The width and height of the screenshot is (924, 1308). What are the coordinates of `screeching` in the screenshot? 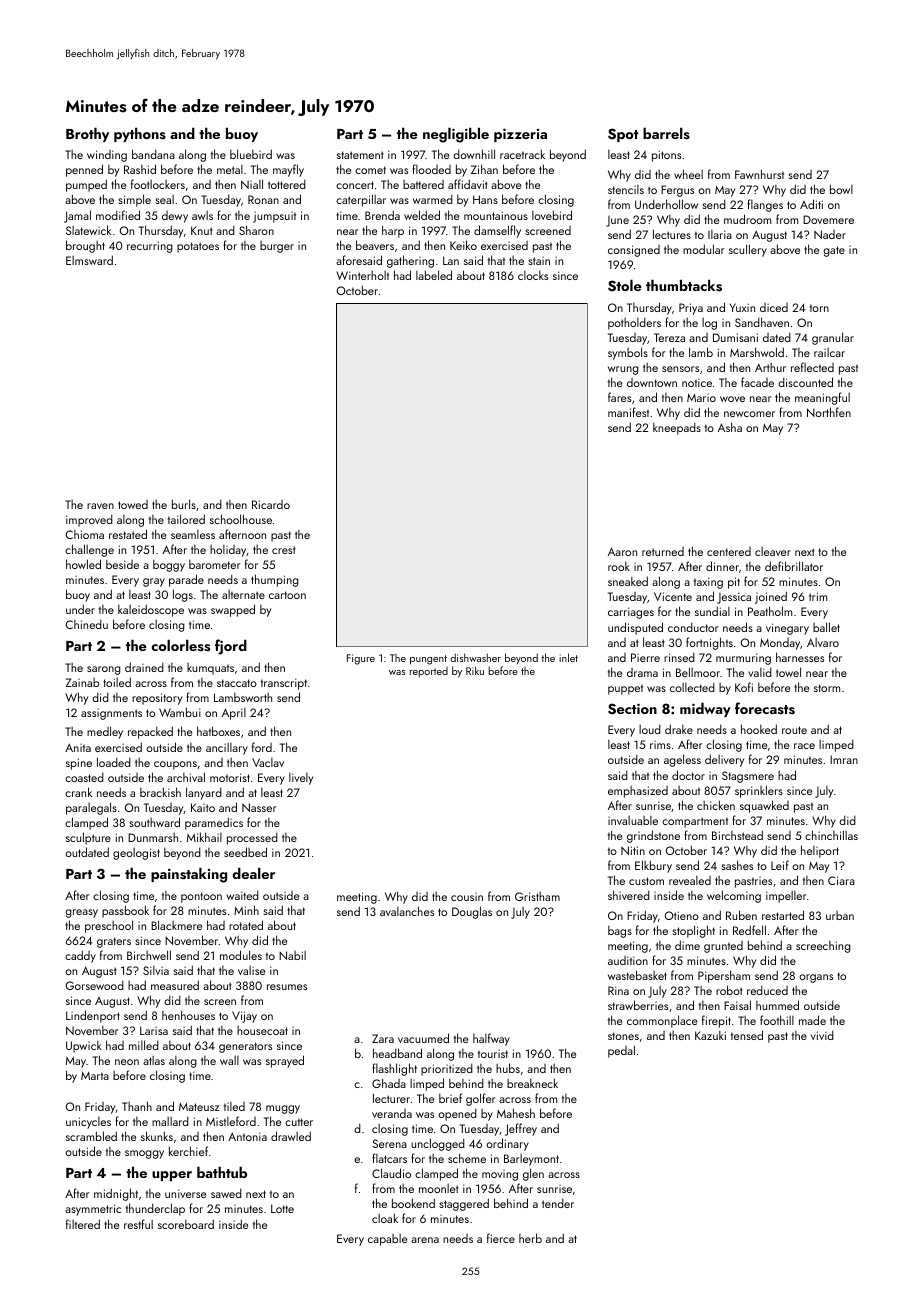 It's located at (823, 947).
